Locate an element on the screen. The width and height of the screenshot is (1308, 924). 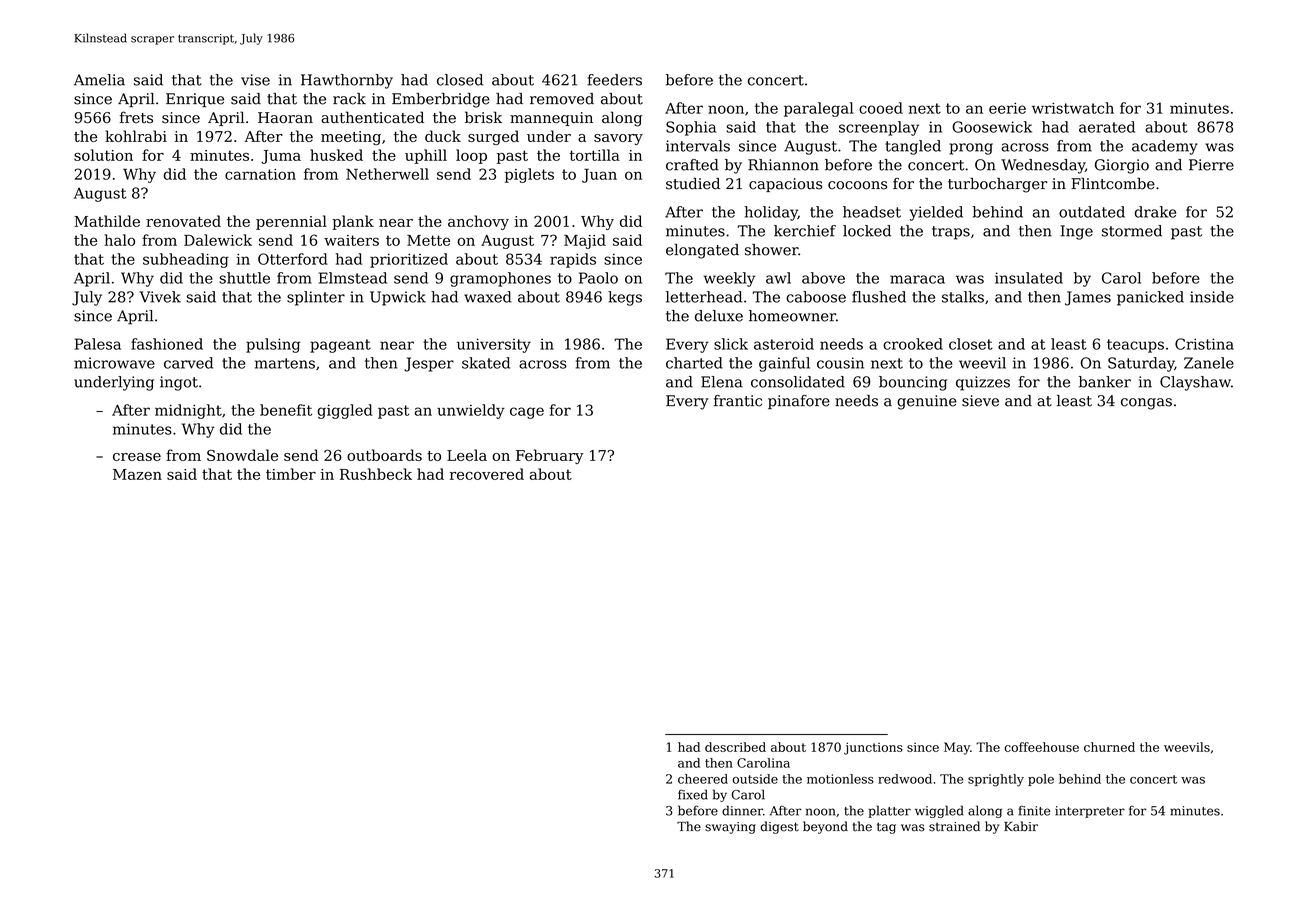
genuine is located at coordinates (927, 402).
